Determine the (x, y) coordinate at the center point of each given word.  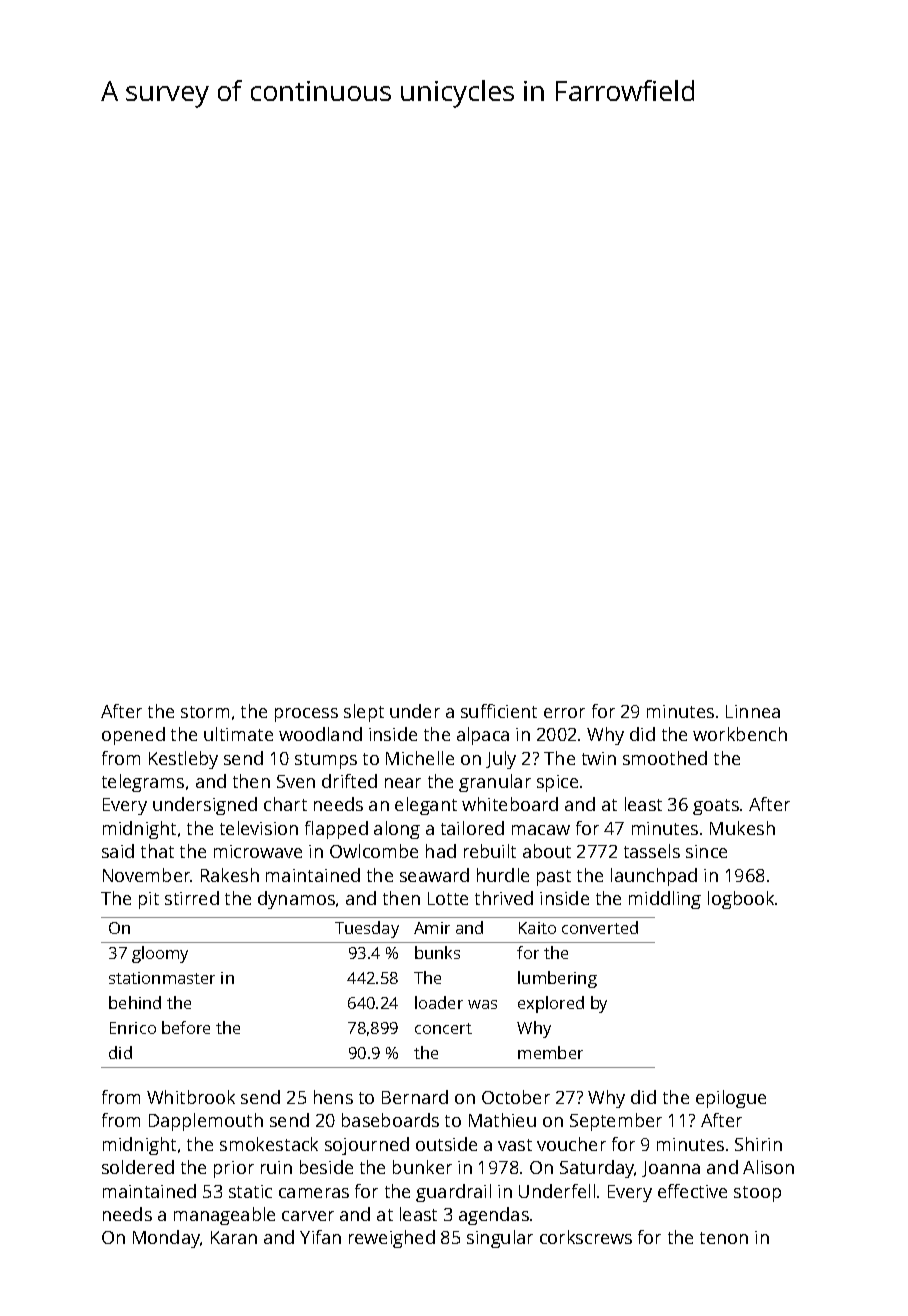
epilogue (731, 1099)
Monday (166, 1239)
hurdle (503, 875)
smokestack (269, 1144)
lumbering (557, 979)
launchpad (654, 877)
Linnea (753, 711)
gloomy (160, 954)
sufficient (499, 711)
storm (205, 712)
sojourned (367, 1146)
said (118, 851)
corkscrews (586, 1237)
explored (551, 1004)
